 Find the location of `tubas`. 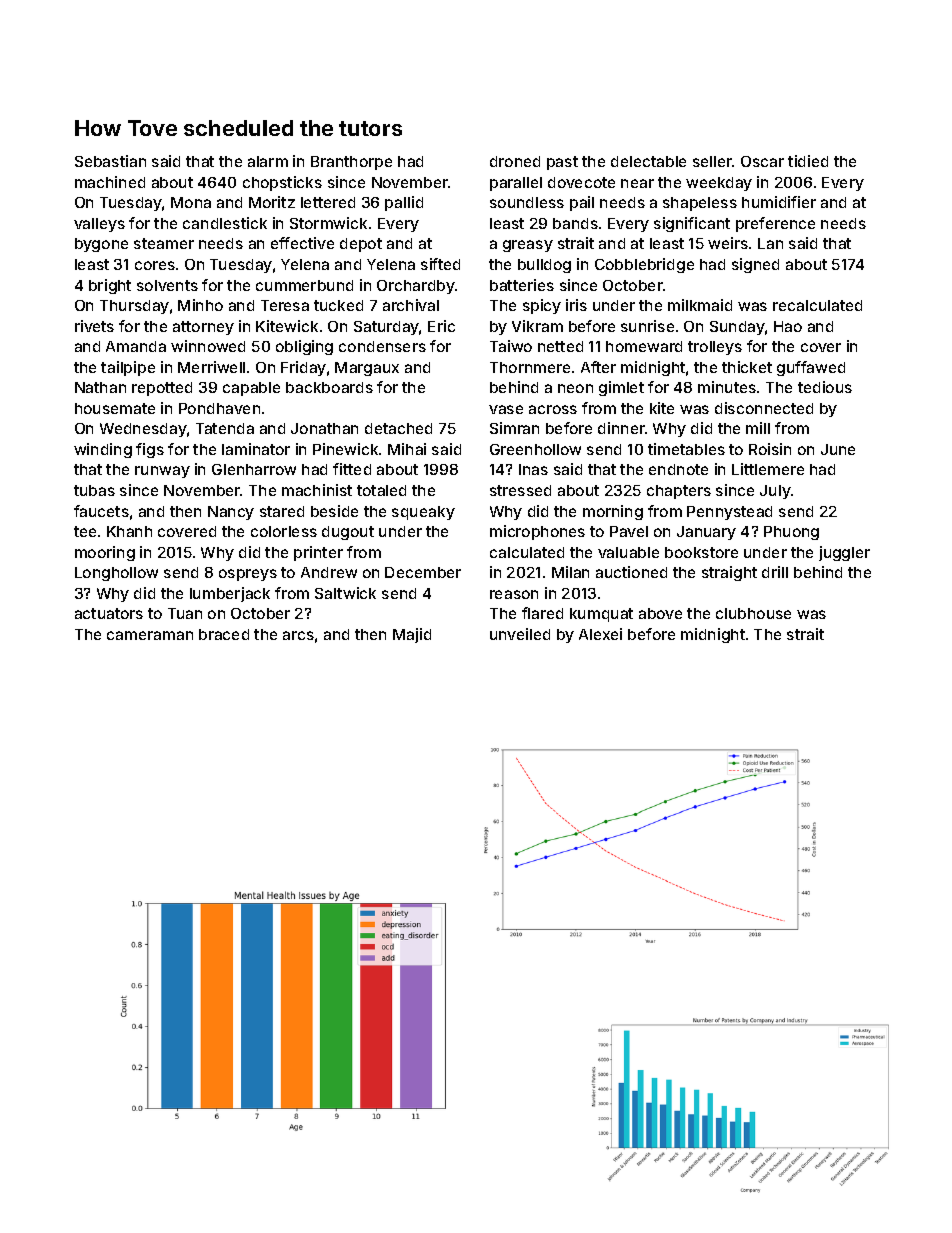

tubas is located at coordinates (94, 490).
